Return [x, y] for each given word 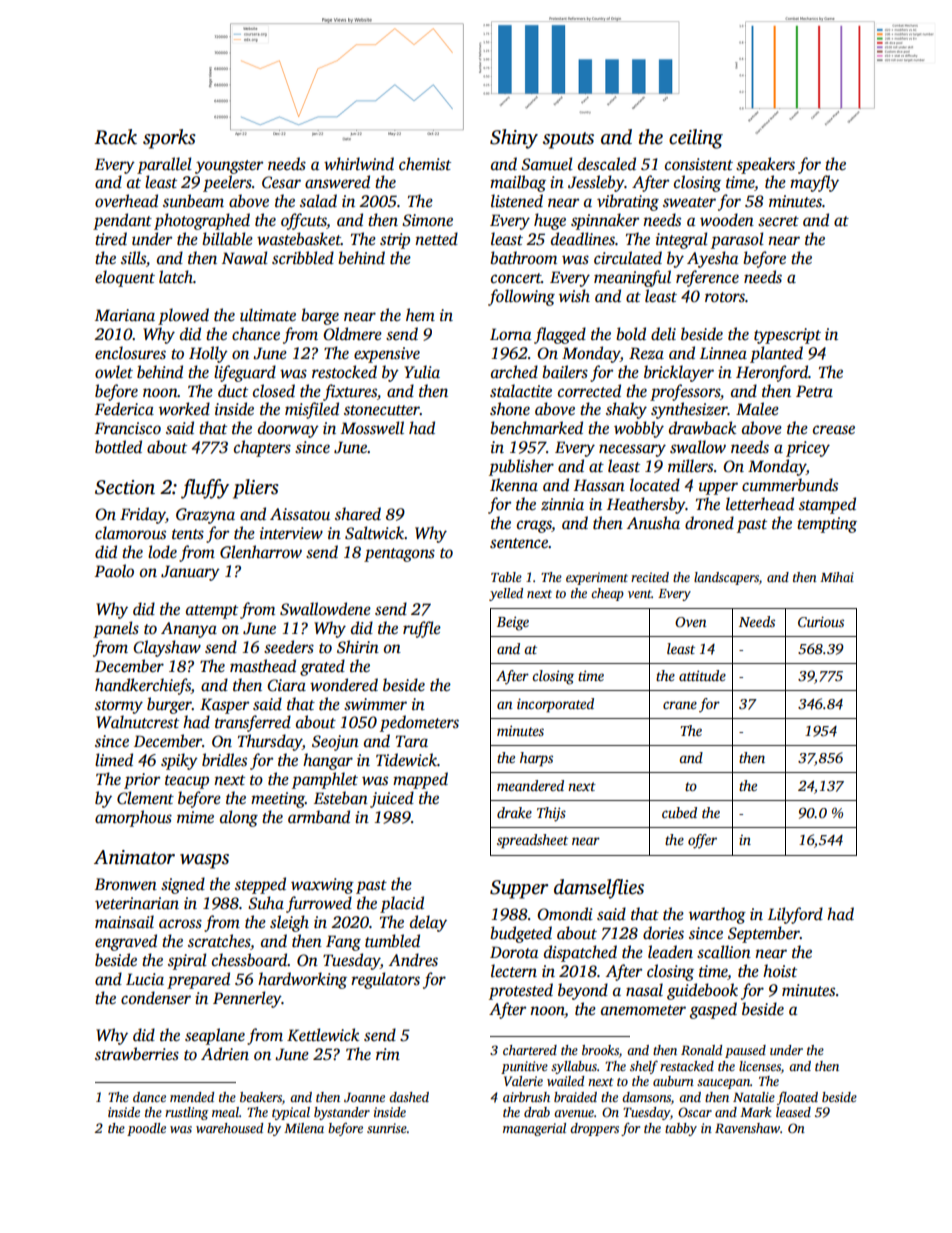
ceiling [696, 139]
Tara [412, 741]
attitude [702, 675]
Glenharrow [261, 552]
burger [169, 705]
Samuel [547, 164]
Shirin [358, 647]
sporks [169, 139]
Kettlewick [323, 1035]
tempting [827, 525]
